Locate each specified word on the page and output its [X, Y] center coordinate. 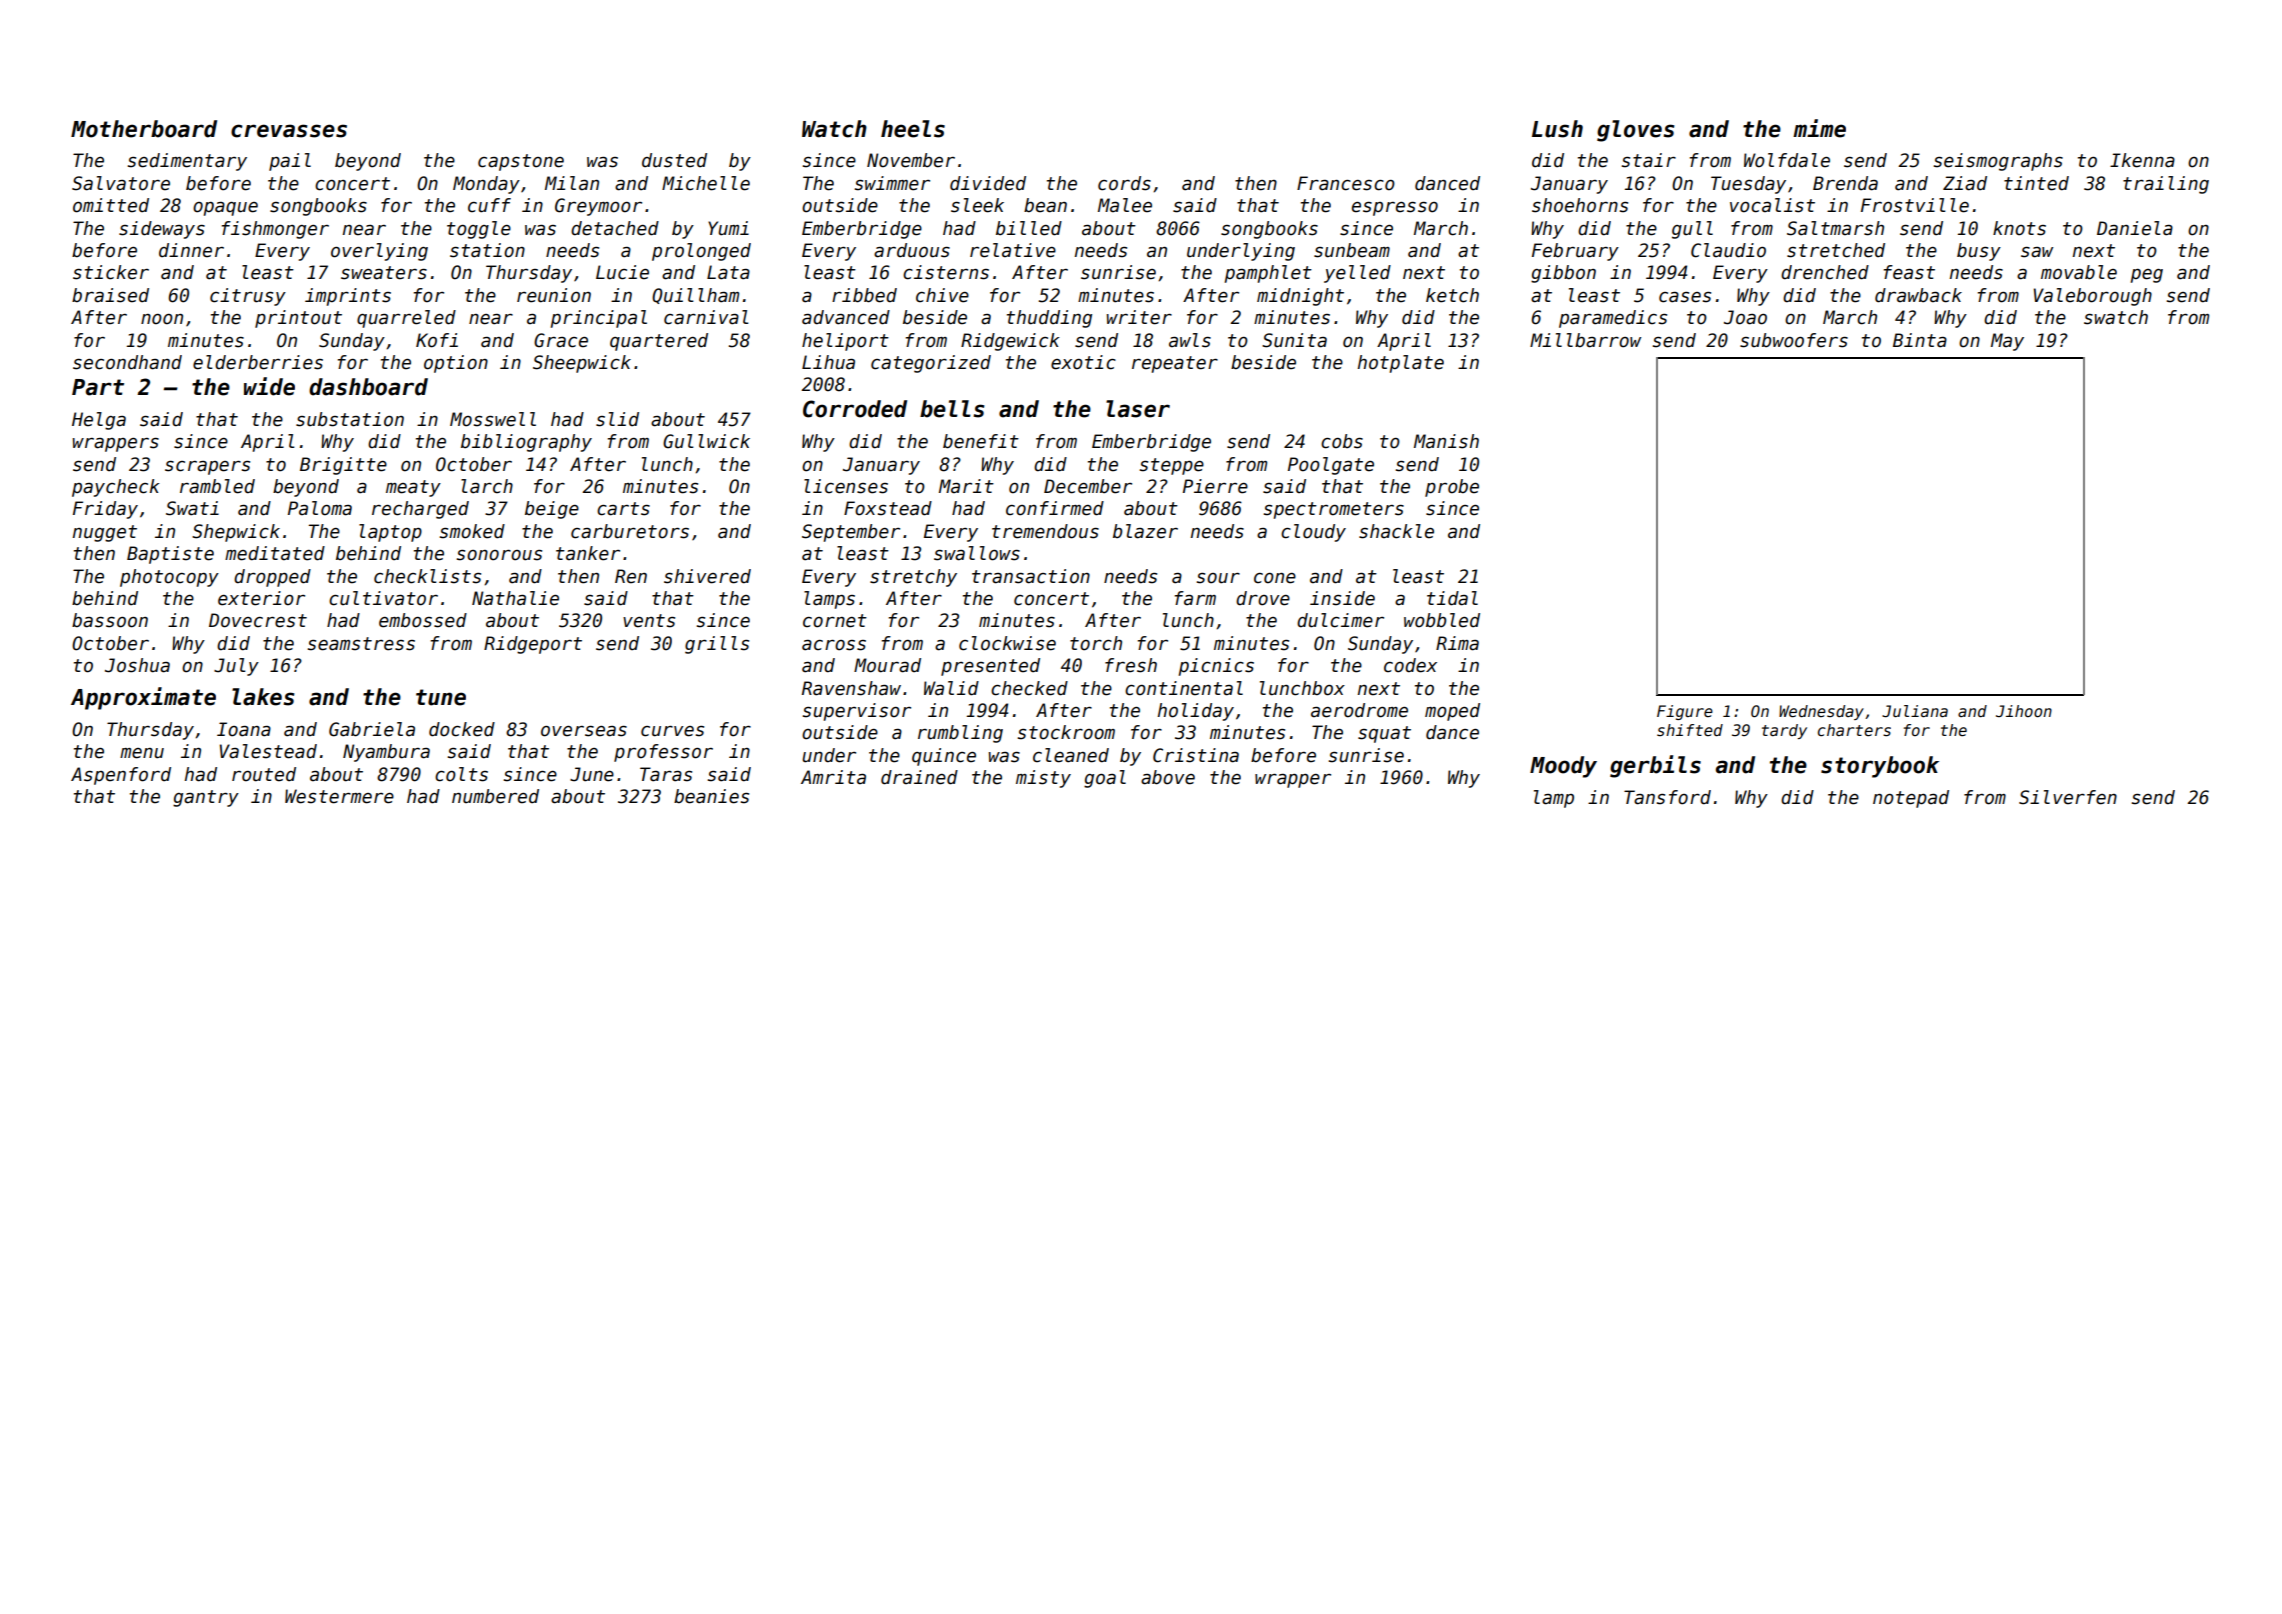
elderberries [258, 362]
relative [1013, 250]
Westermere [339, 796]
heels [913, 129]
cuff [489, 205]
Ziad [1965, 183]
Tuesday [1748, 185]
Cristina [1196, 755]
